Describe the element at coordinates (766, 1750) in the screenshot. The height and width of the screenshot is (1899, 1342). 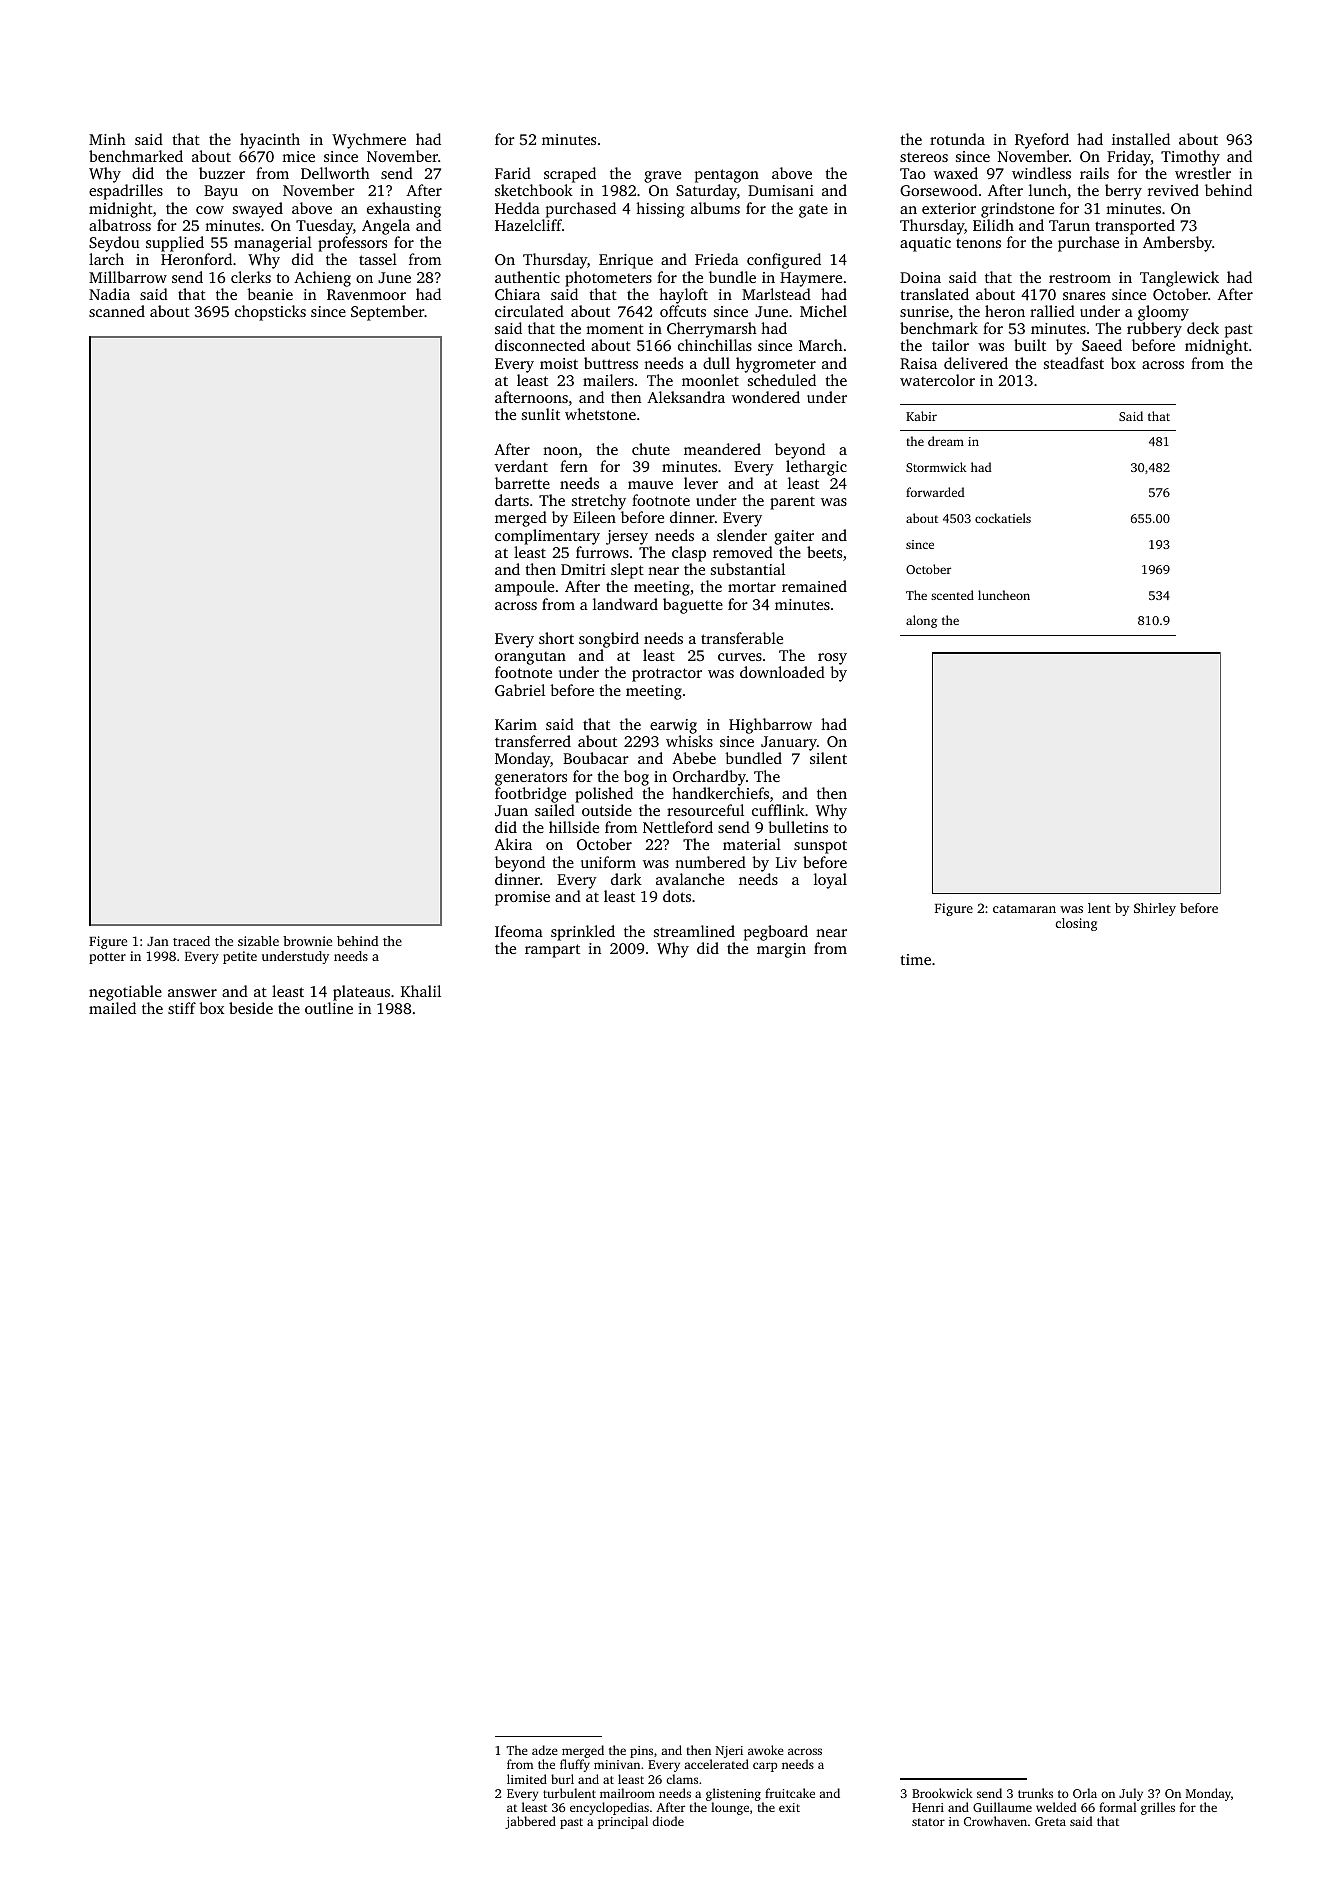
I see `awoke` at that location.
